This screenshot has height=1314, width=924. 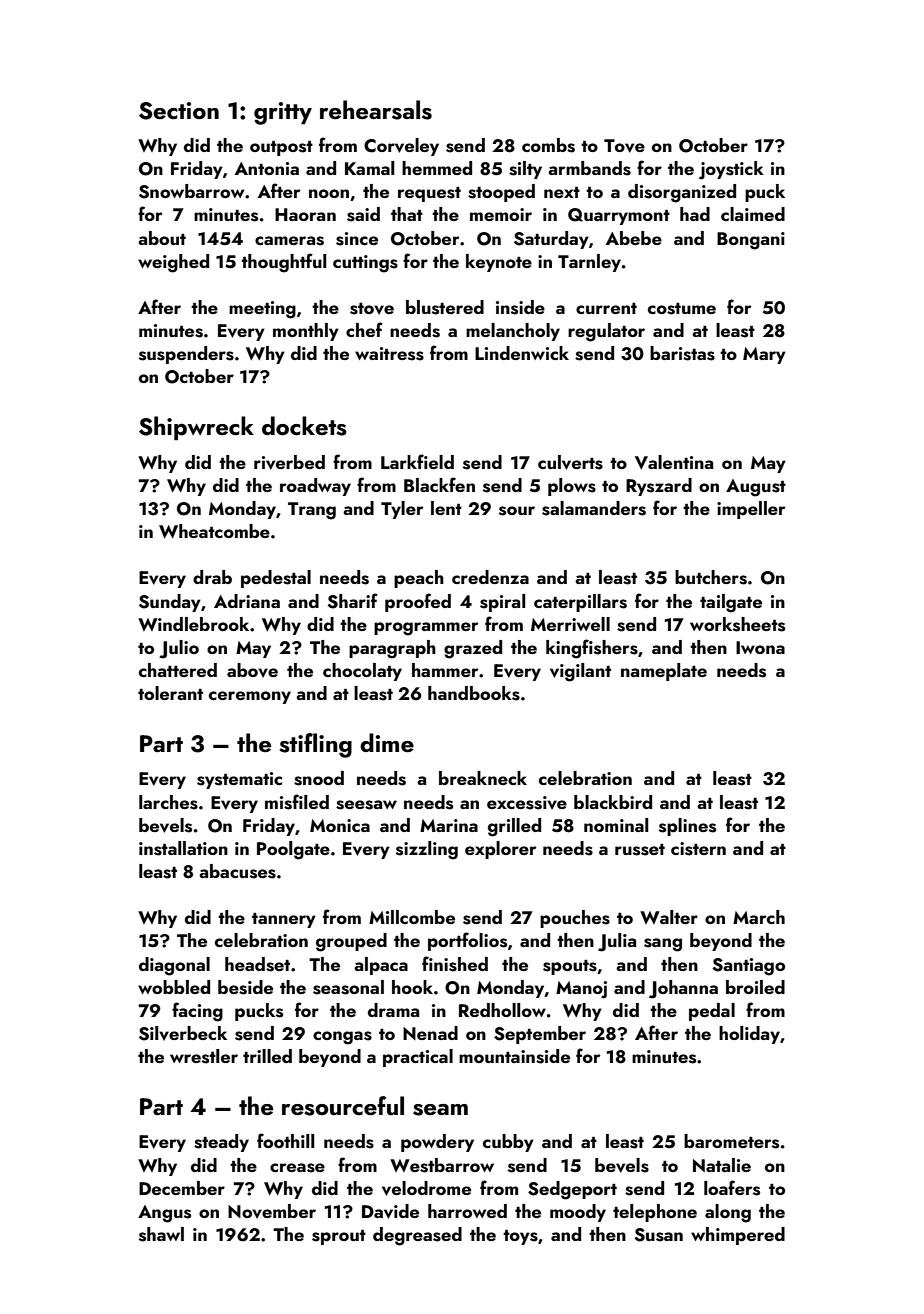 What do you see at coordinates (161, 1234) in the screenshot?
I see `shawl` at bounding box center [161, 1234].
